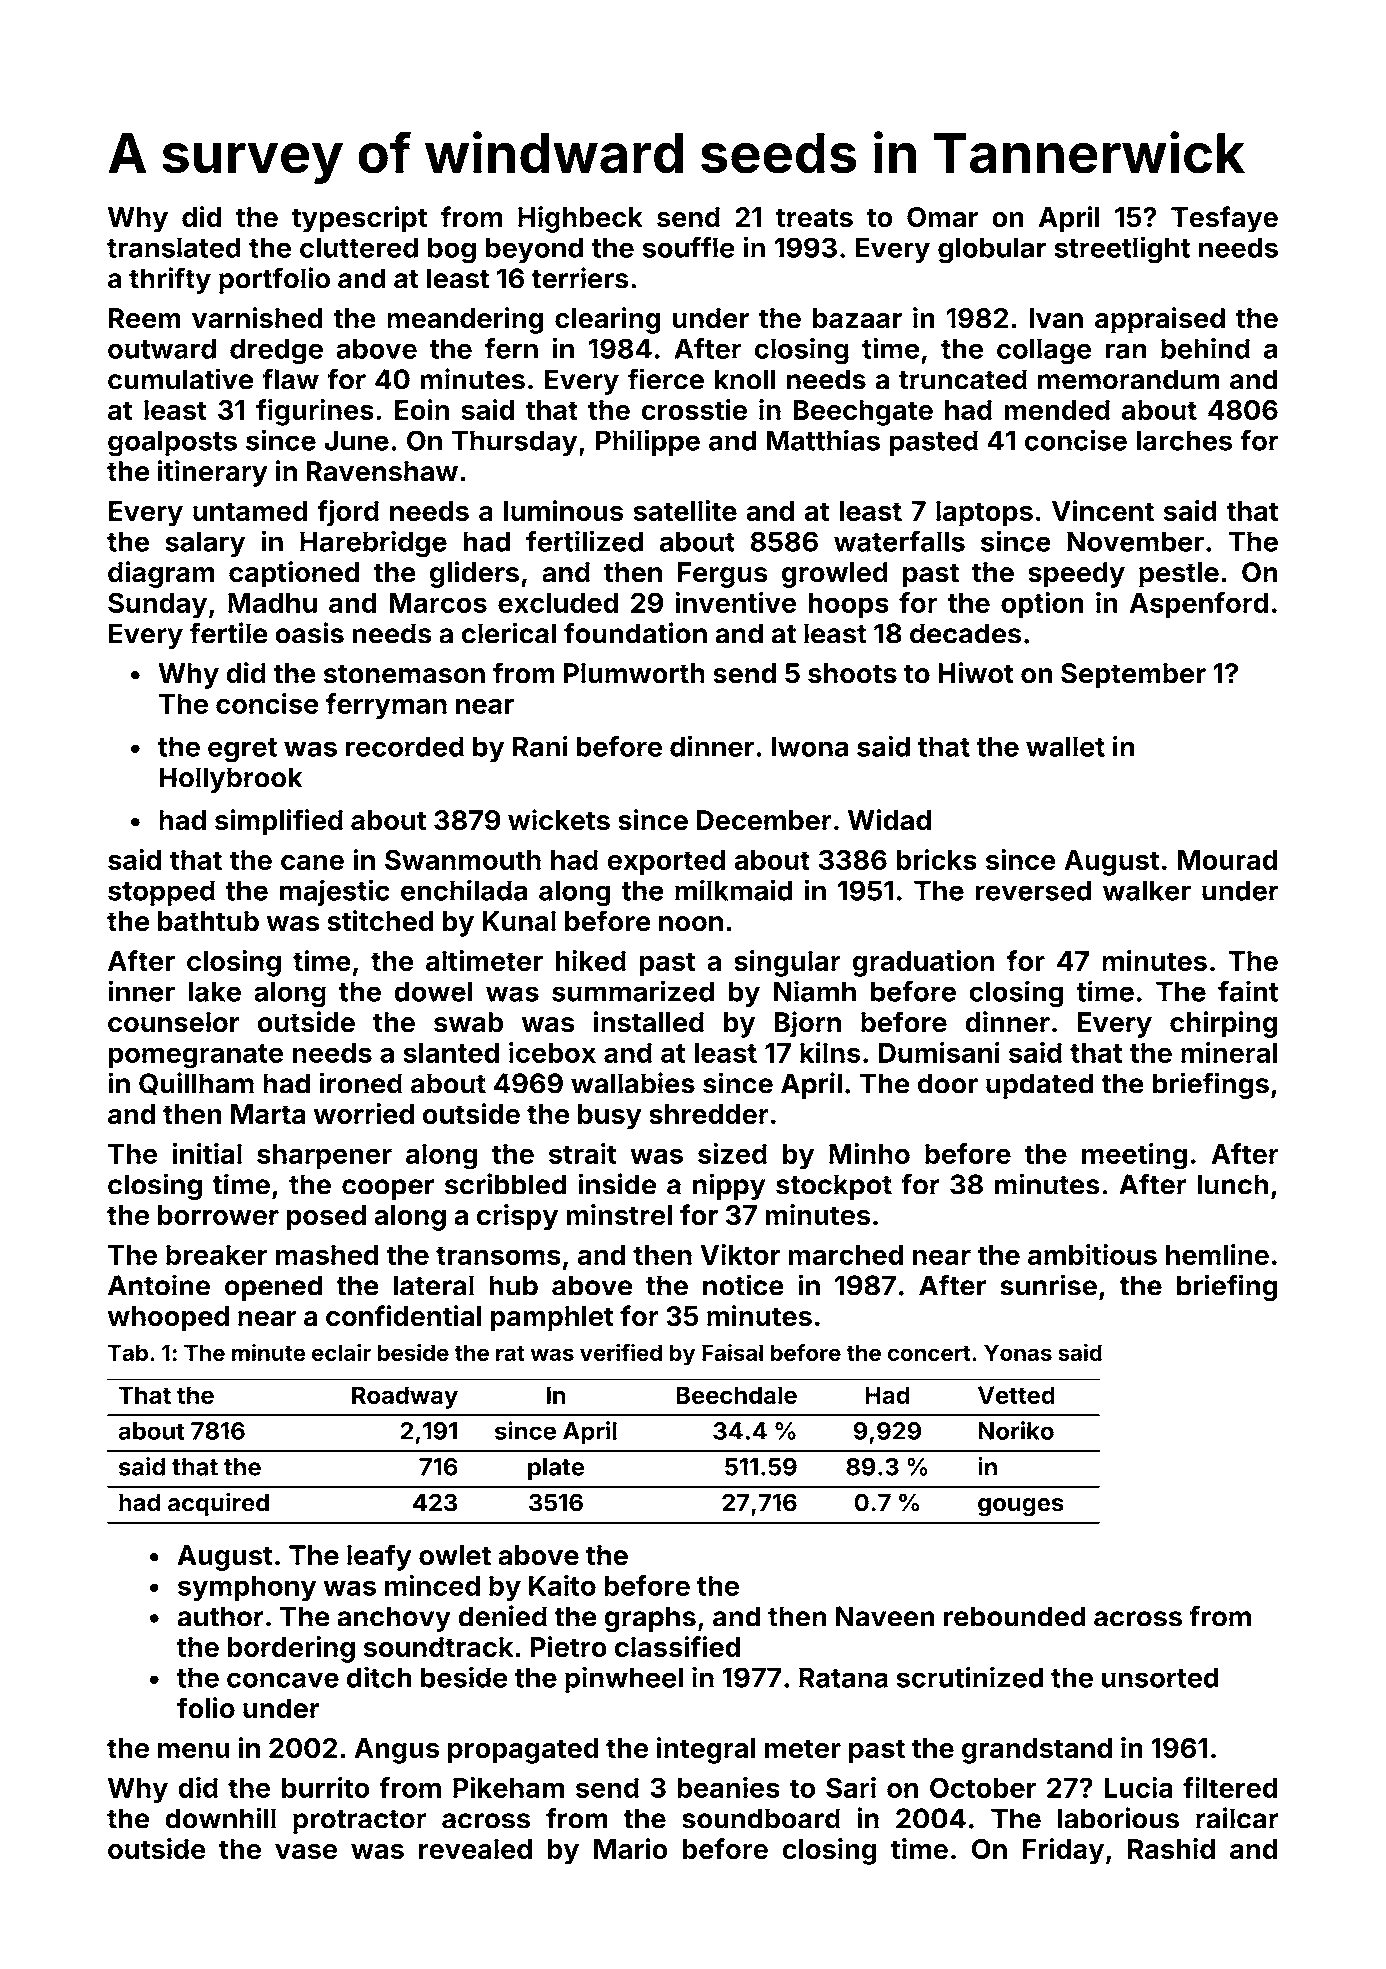 This screenshot has height=1969, width=1386. Describe the element at coordinates (948, 1083) in the screenshot. I see `door` at that location.
